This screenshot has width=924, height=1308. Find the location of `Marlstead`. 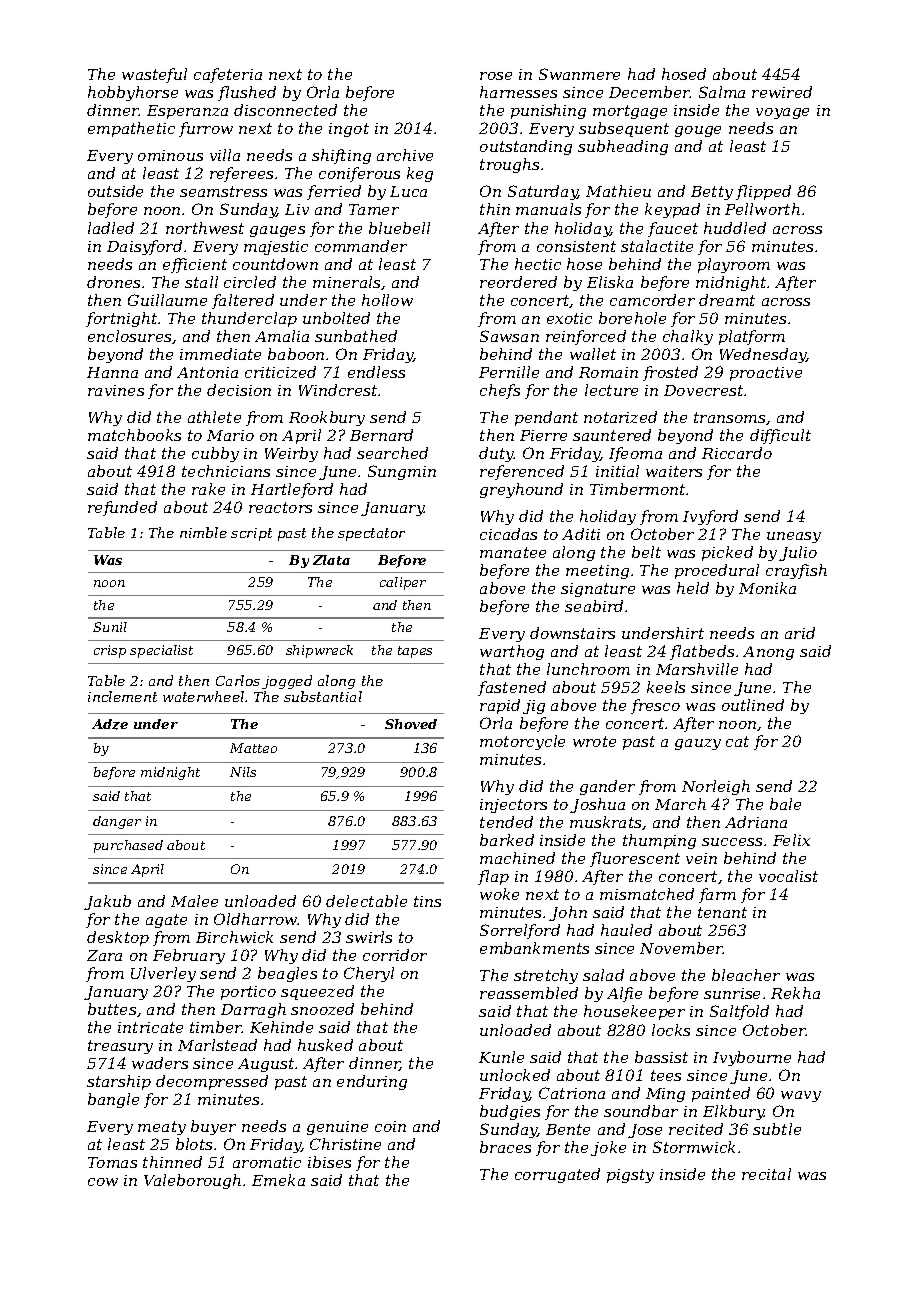

Marlstead is located at coordinates (217, 1045).
